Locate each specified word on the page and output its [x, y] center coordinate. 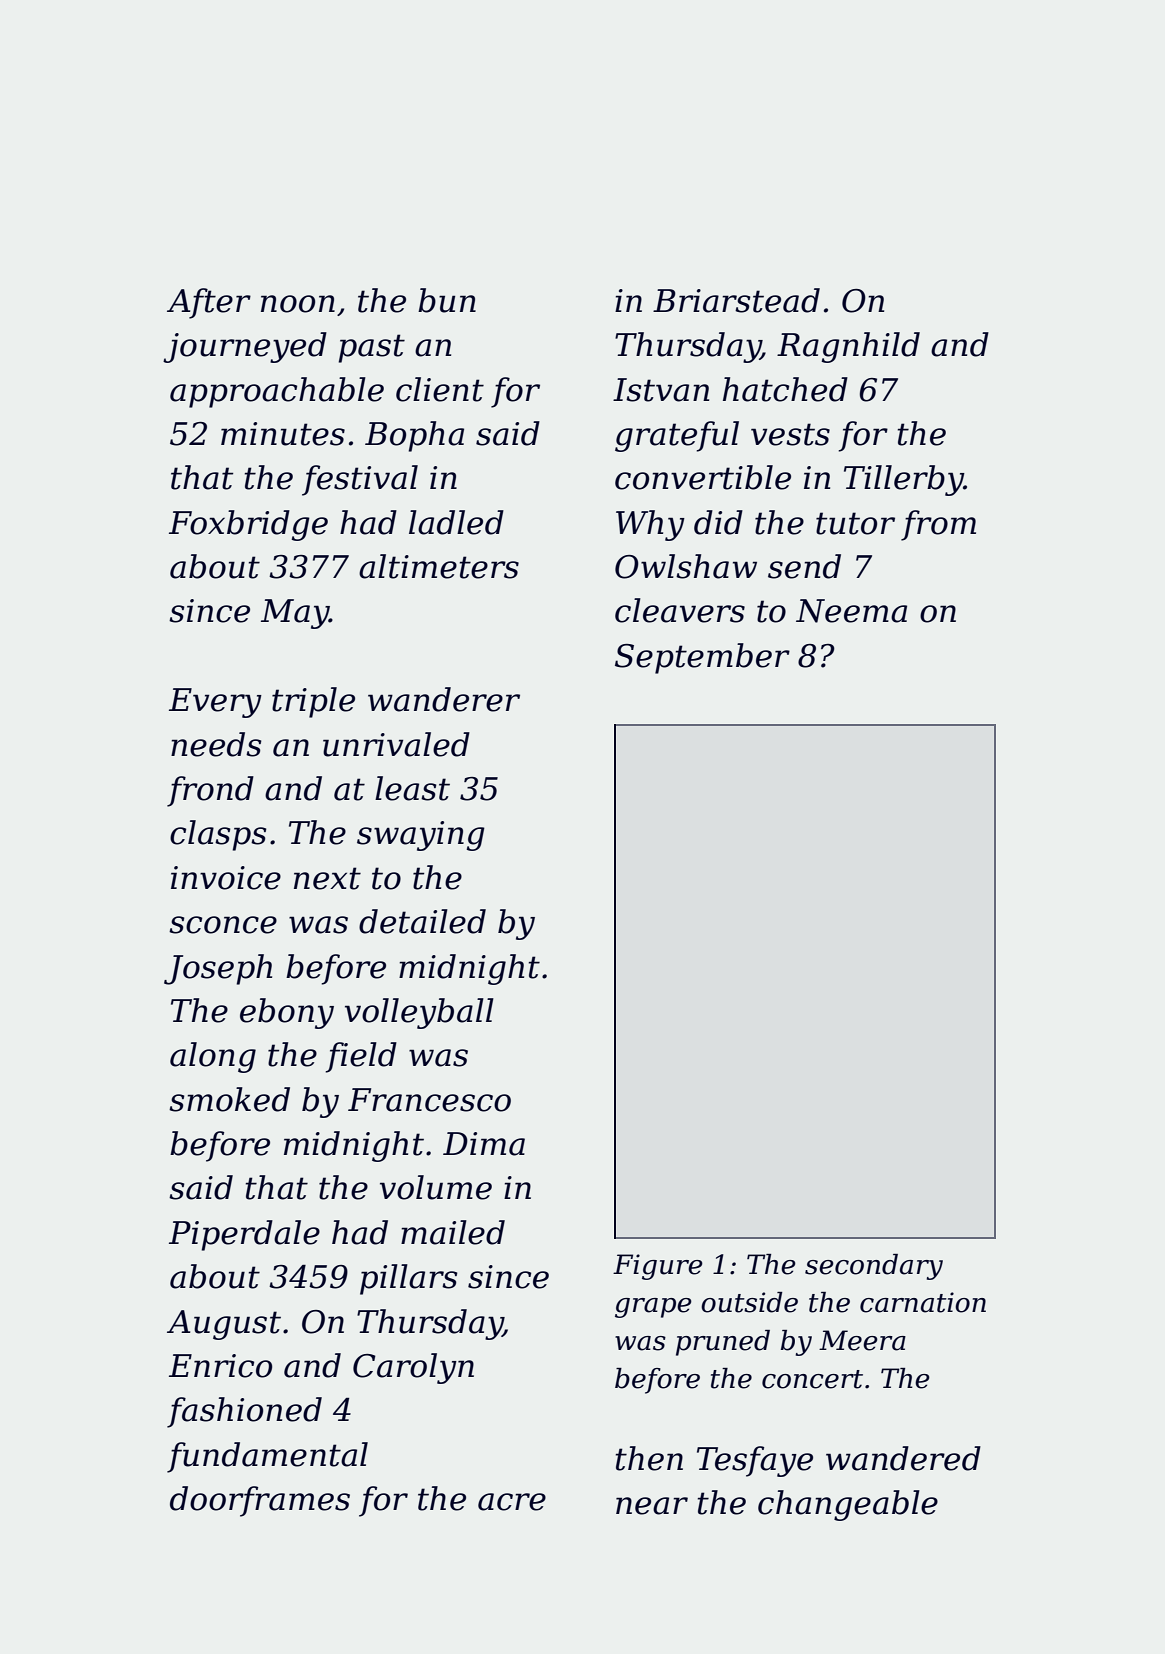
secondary [874, 1267]
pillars [408, 1279]
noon [298, 304]
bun [447, 300]
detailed [422, 921]
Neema [851, 611]
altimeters [439, 566]
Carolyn [413, 1368]
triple [313, 702]
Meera [862, 1340]
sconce [223, 925]
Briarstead [736, 300]
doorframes [260, 1501]
